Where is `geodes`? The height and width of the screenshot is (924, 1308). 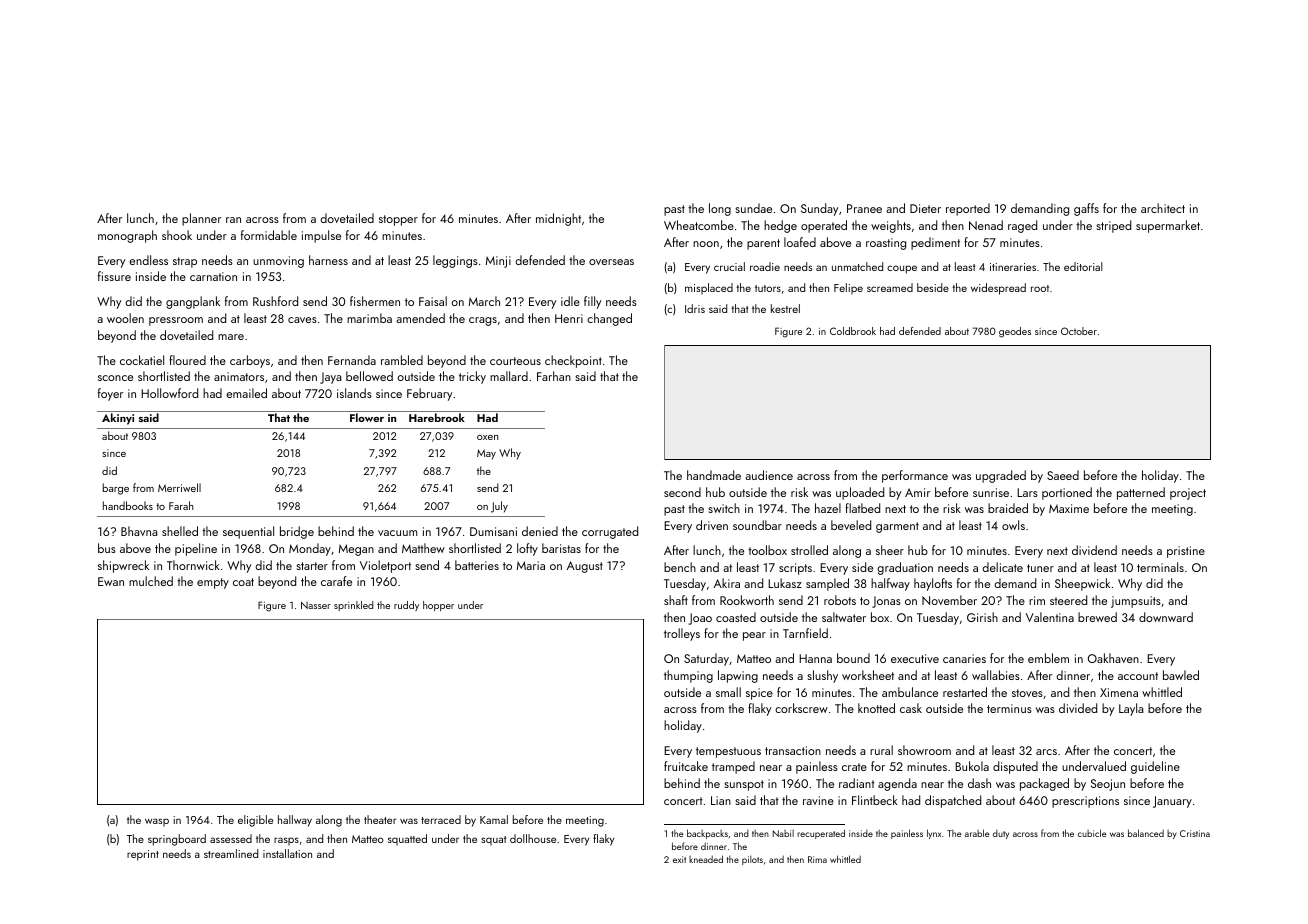 geodes is located at coordinates (1015, 332).
